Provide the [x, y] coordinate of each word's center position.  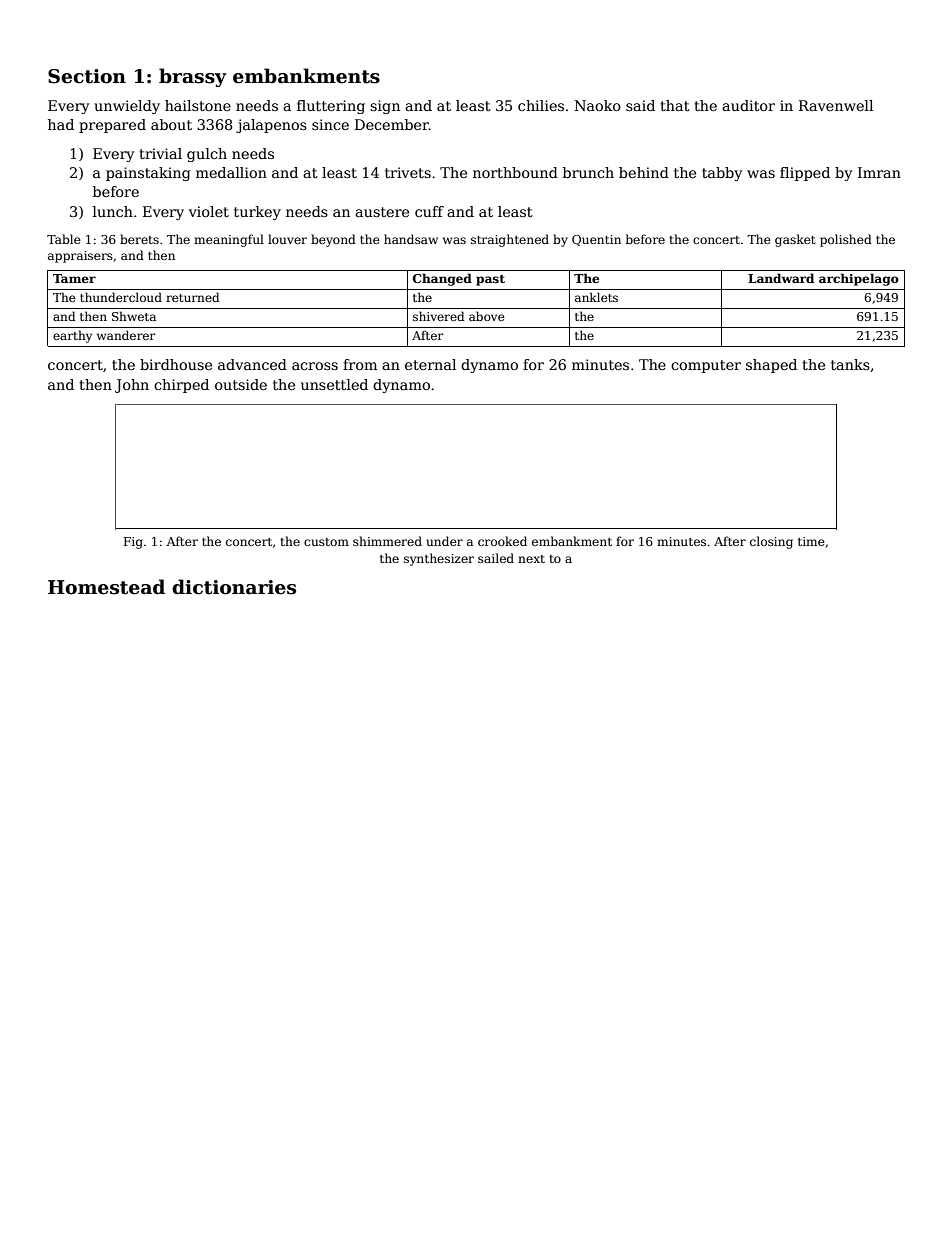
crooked [502, 541]
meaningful [229, 240]
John [132, 386]
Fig [133, 543]
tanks [850, 364]
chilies [541, 105]
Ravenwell [836, 105]
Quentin [596, 240]
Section [87, 76]
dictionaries [234, 587]
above [487, 316]
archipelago [859, 279]
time [811, 541]
